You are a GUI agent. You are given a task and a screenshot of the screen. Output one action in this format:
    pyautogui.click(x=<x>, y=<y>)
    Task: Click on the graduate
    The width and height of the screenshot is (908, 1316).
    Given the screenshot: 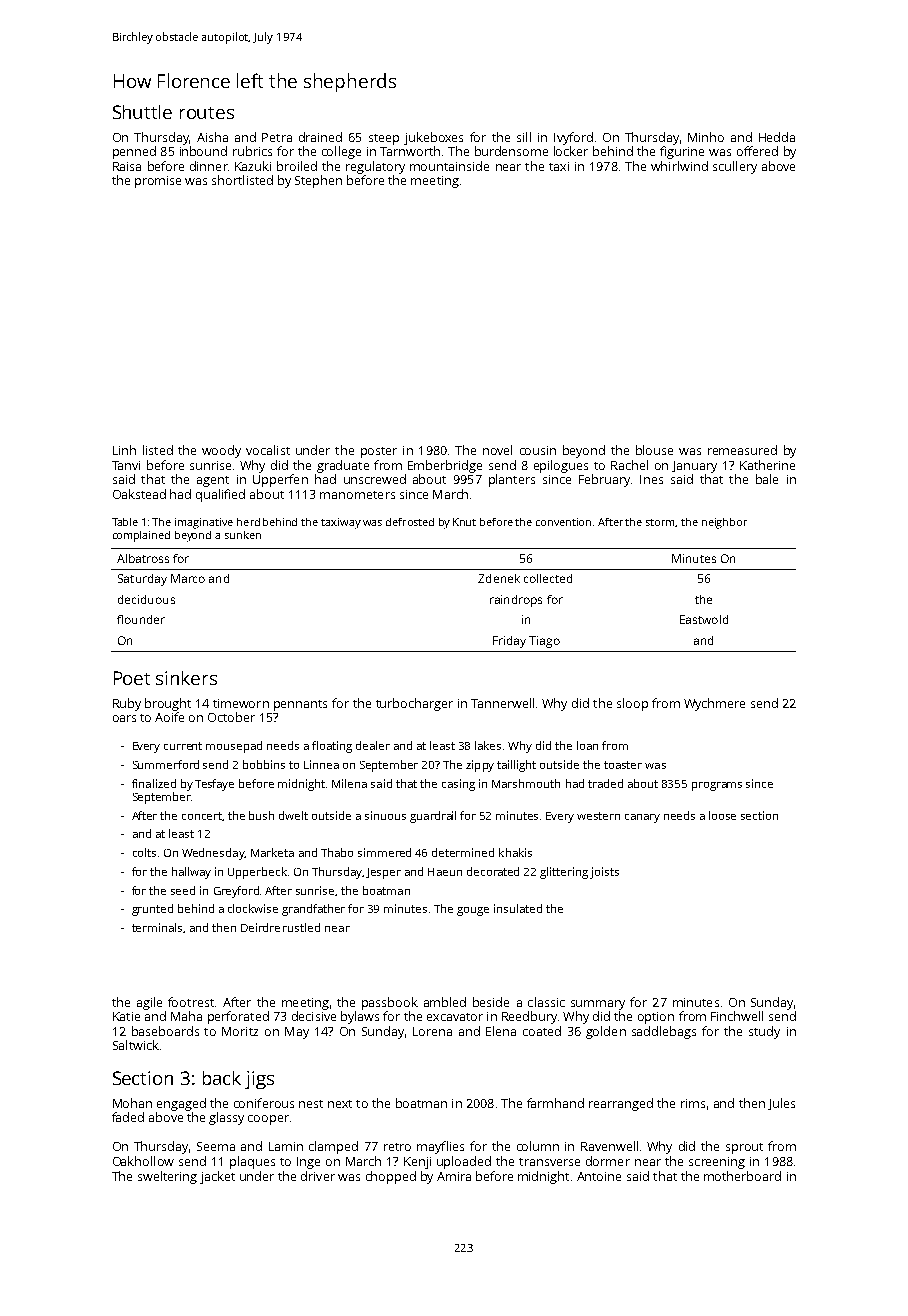 What is the action you would take?
    pyautogui.click(x=343, y=466)
